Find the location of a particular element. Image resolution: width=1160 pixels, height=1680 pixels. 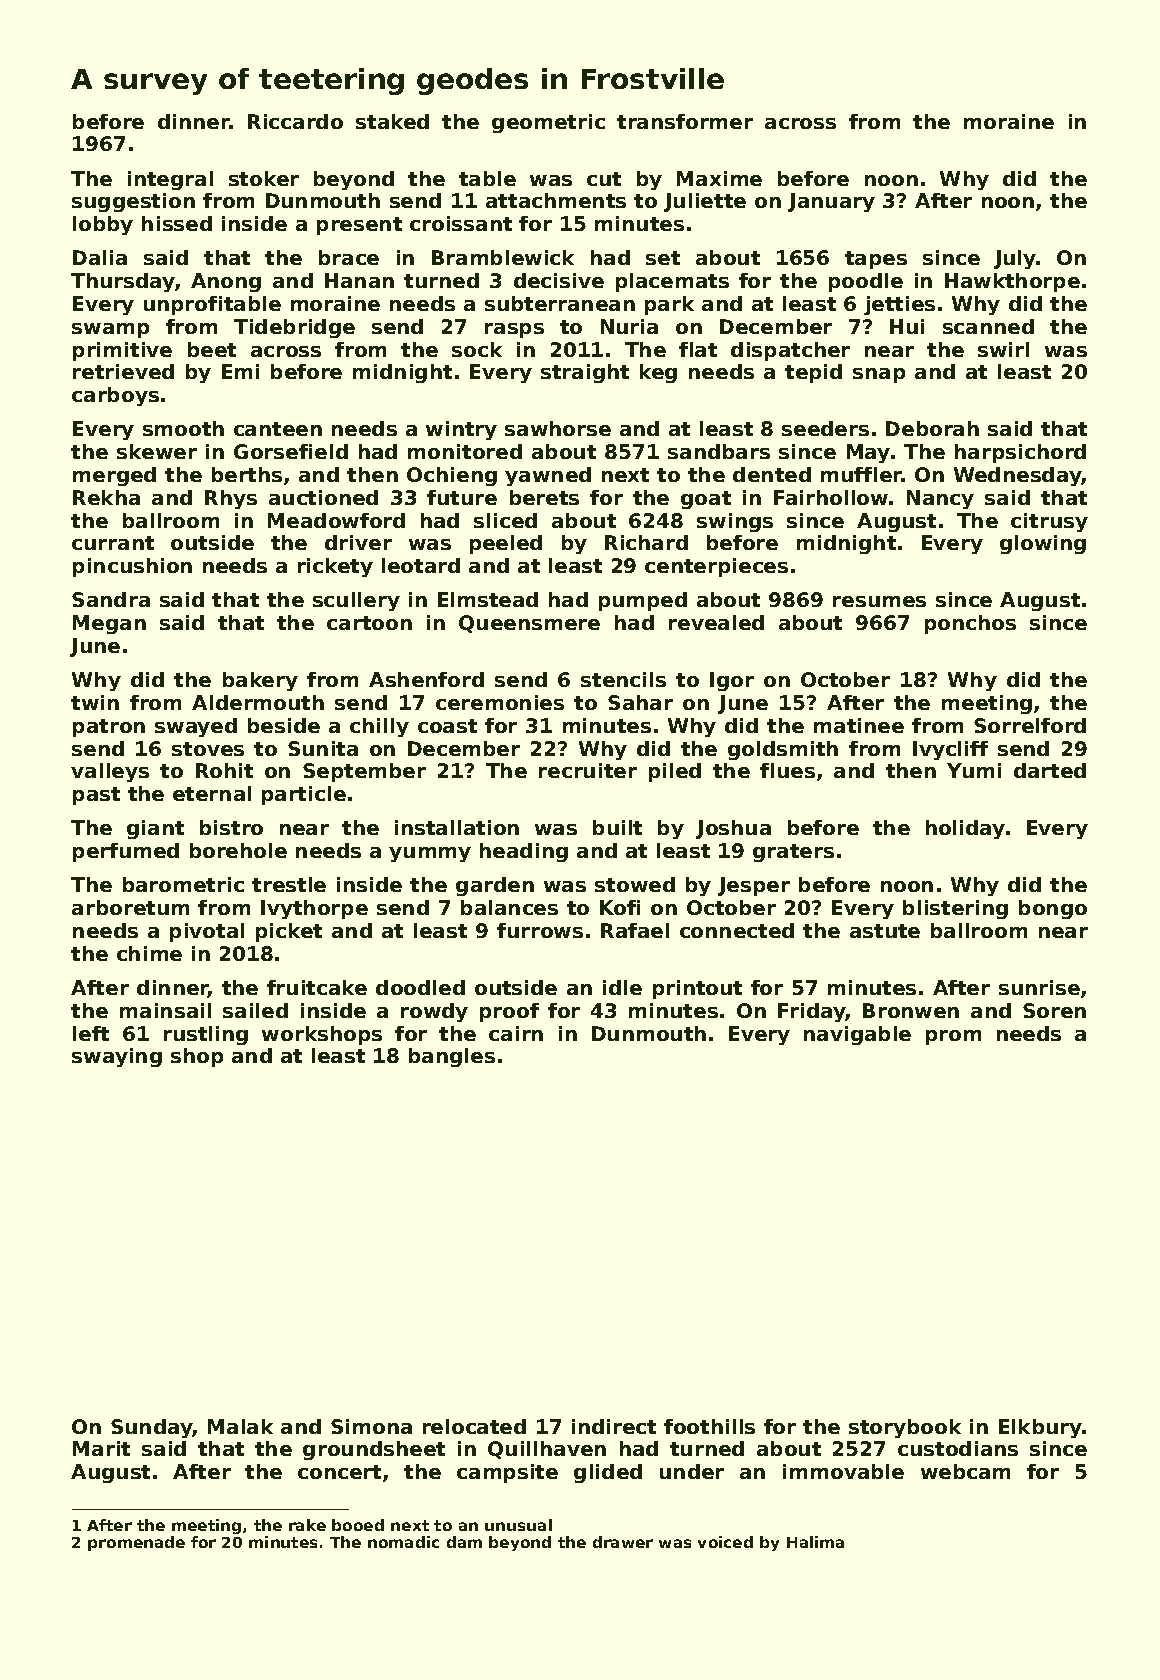

set is located at coordinates (663, 258).
